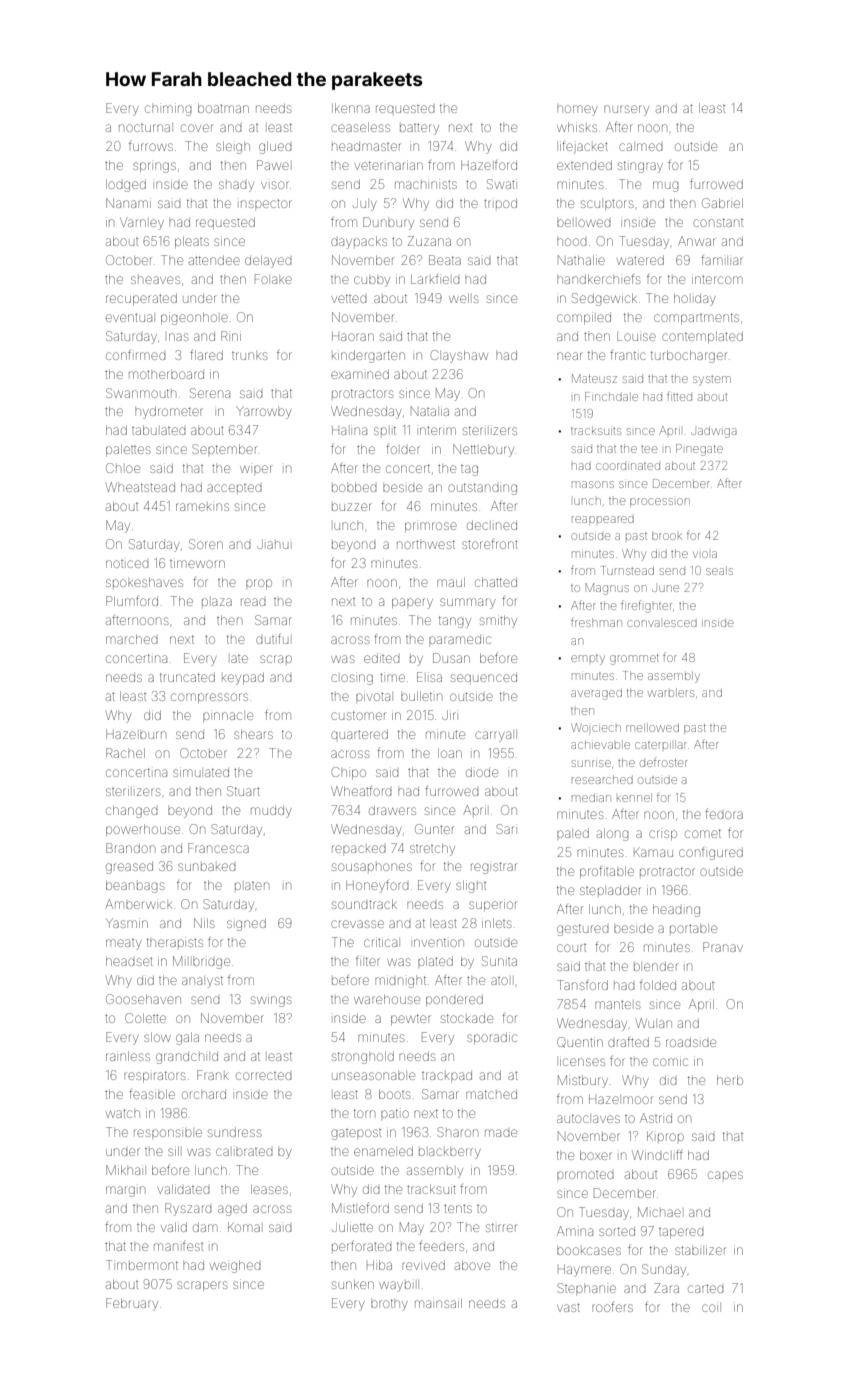 The height and width of the document is (1400, 849). Describe the element at coordinates (695, 299) in the document. I see `holiday` at that location.
